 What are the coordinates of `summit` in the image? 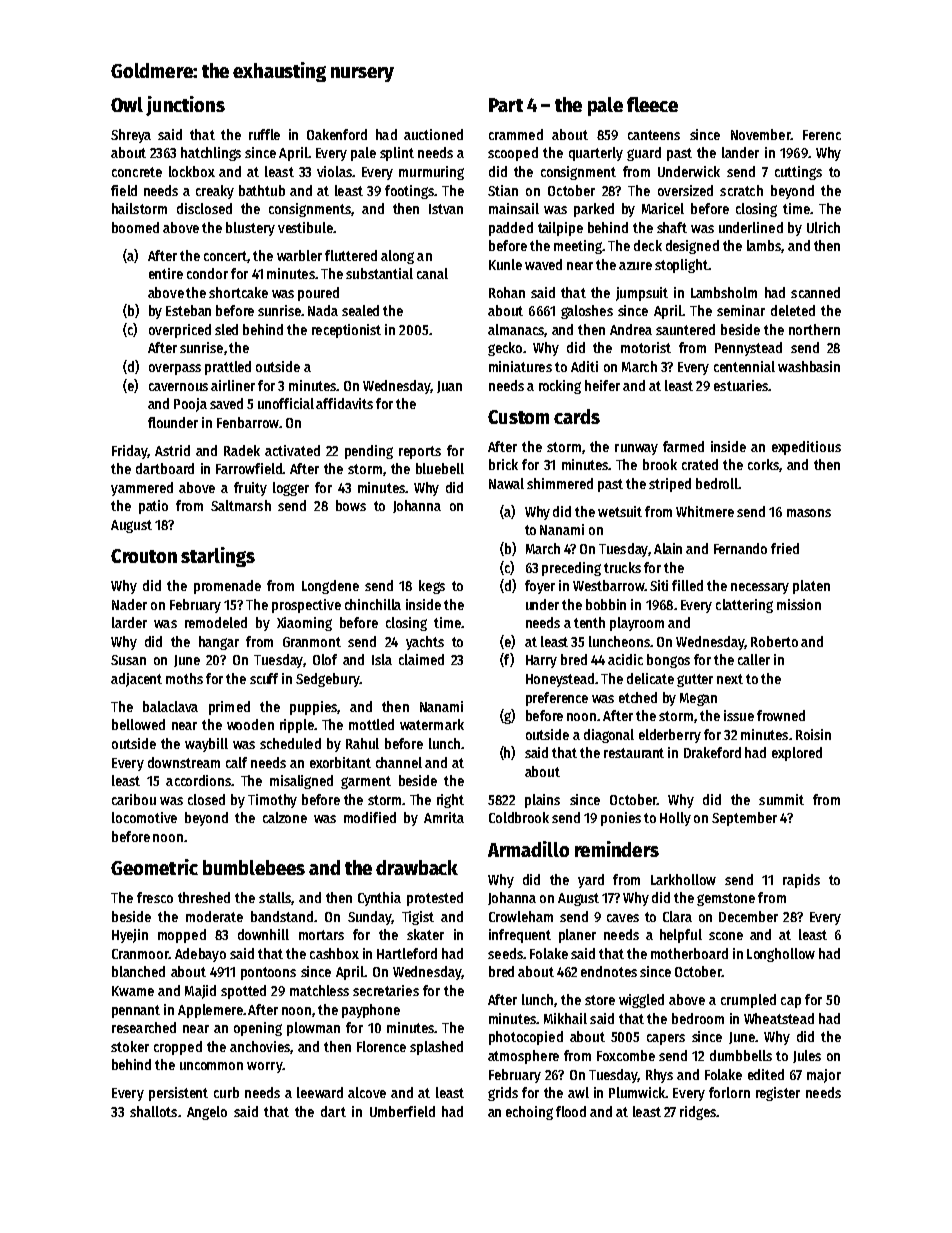 It's located at (781, 799).
